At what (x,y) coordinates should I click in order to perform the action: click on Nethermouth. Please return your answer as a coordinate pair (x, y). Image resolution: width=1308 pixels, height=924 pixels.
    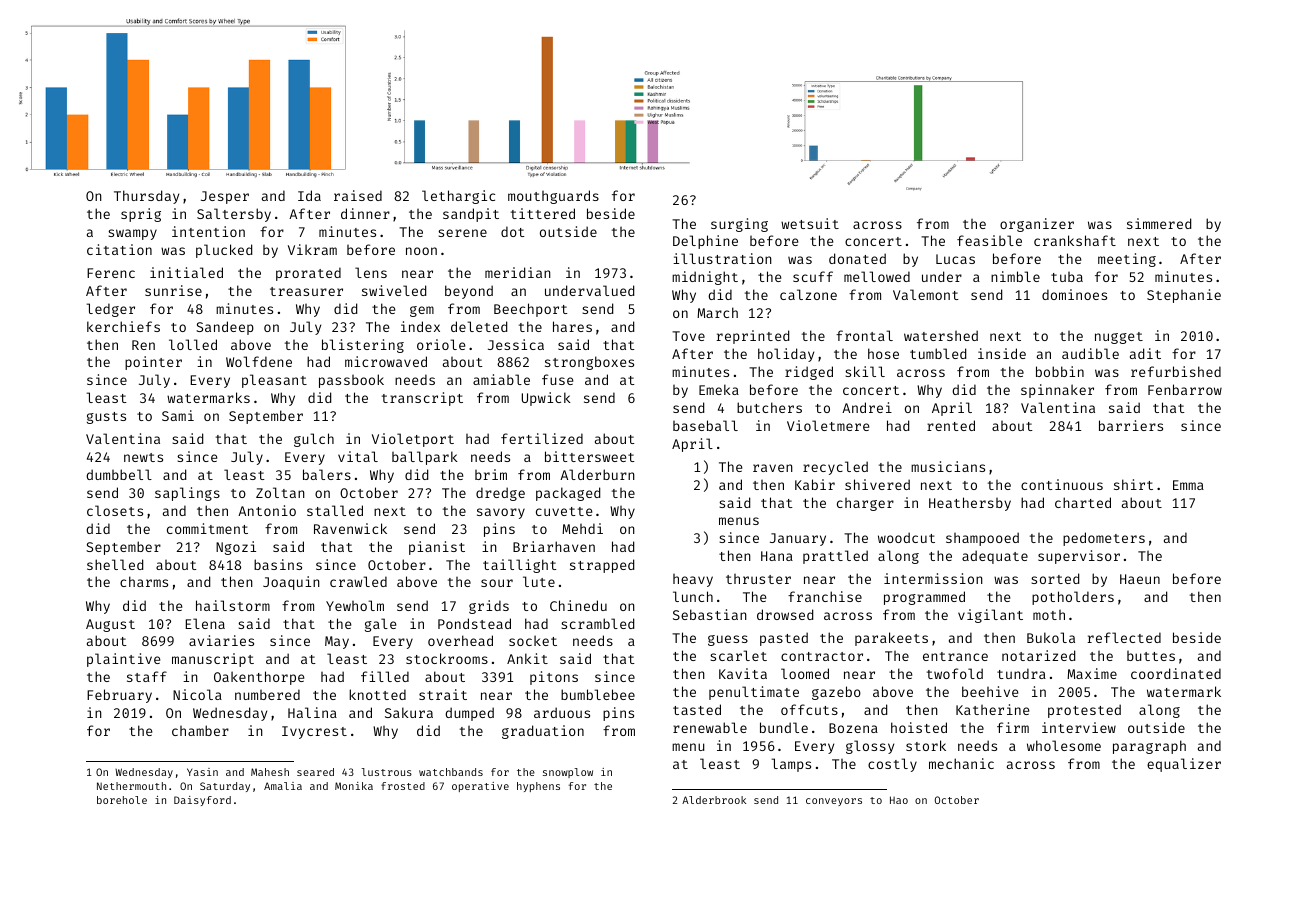
    Looking at the image, I should click on (131, 786).
